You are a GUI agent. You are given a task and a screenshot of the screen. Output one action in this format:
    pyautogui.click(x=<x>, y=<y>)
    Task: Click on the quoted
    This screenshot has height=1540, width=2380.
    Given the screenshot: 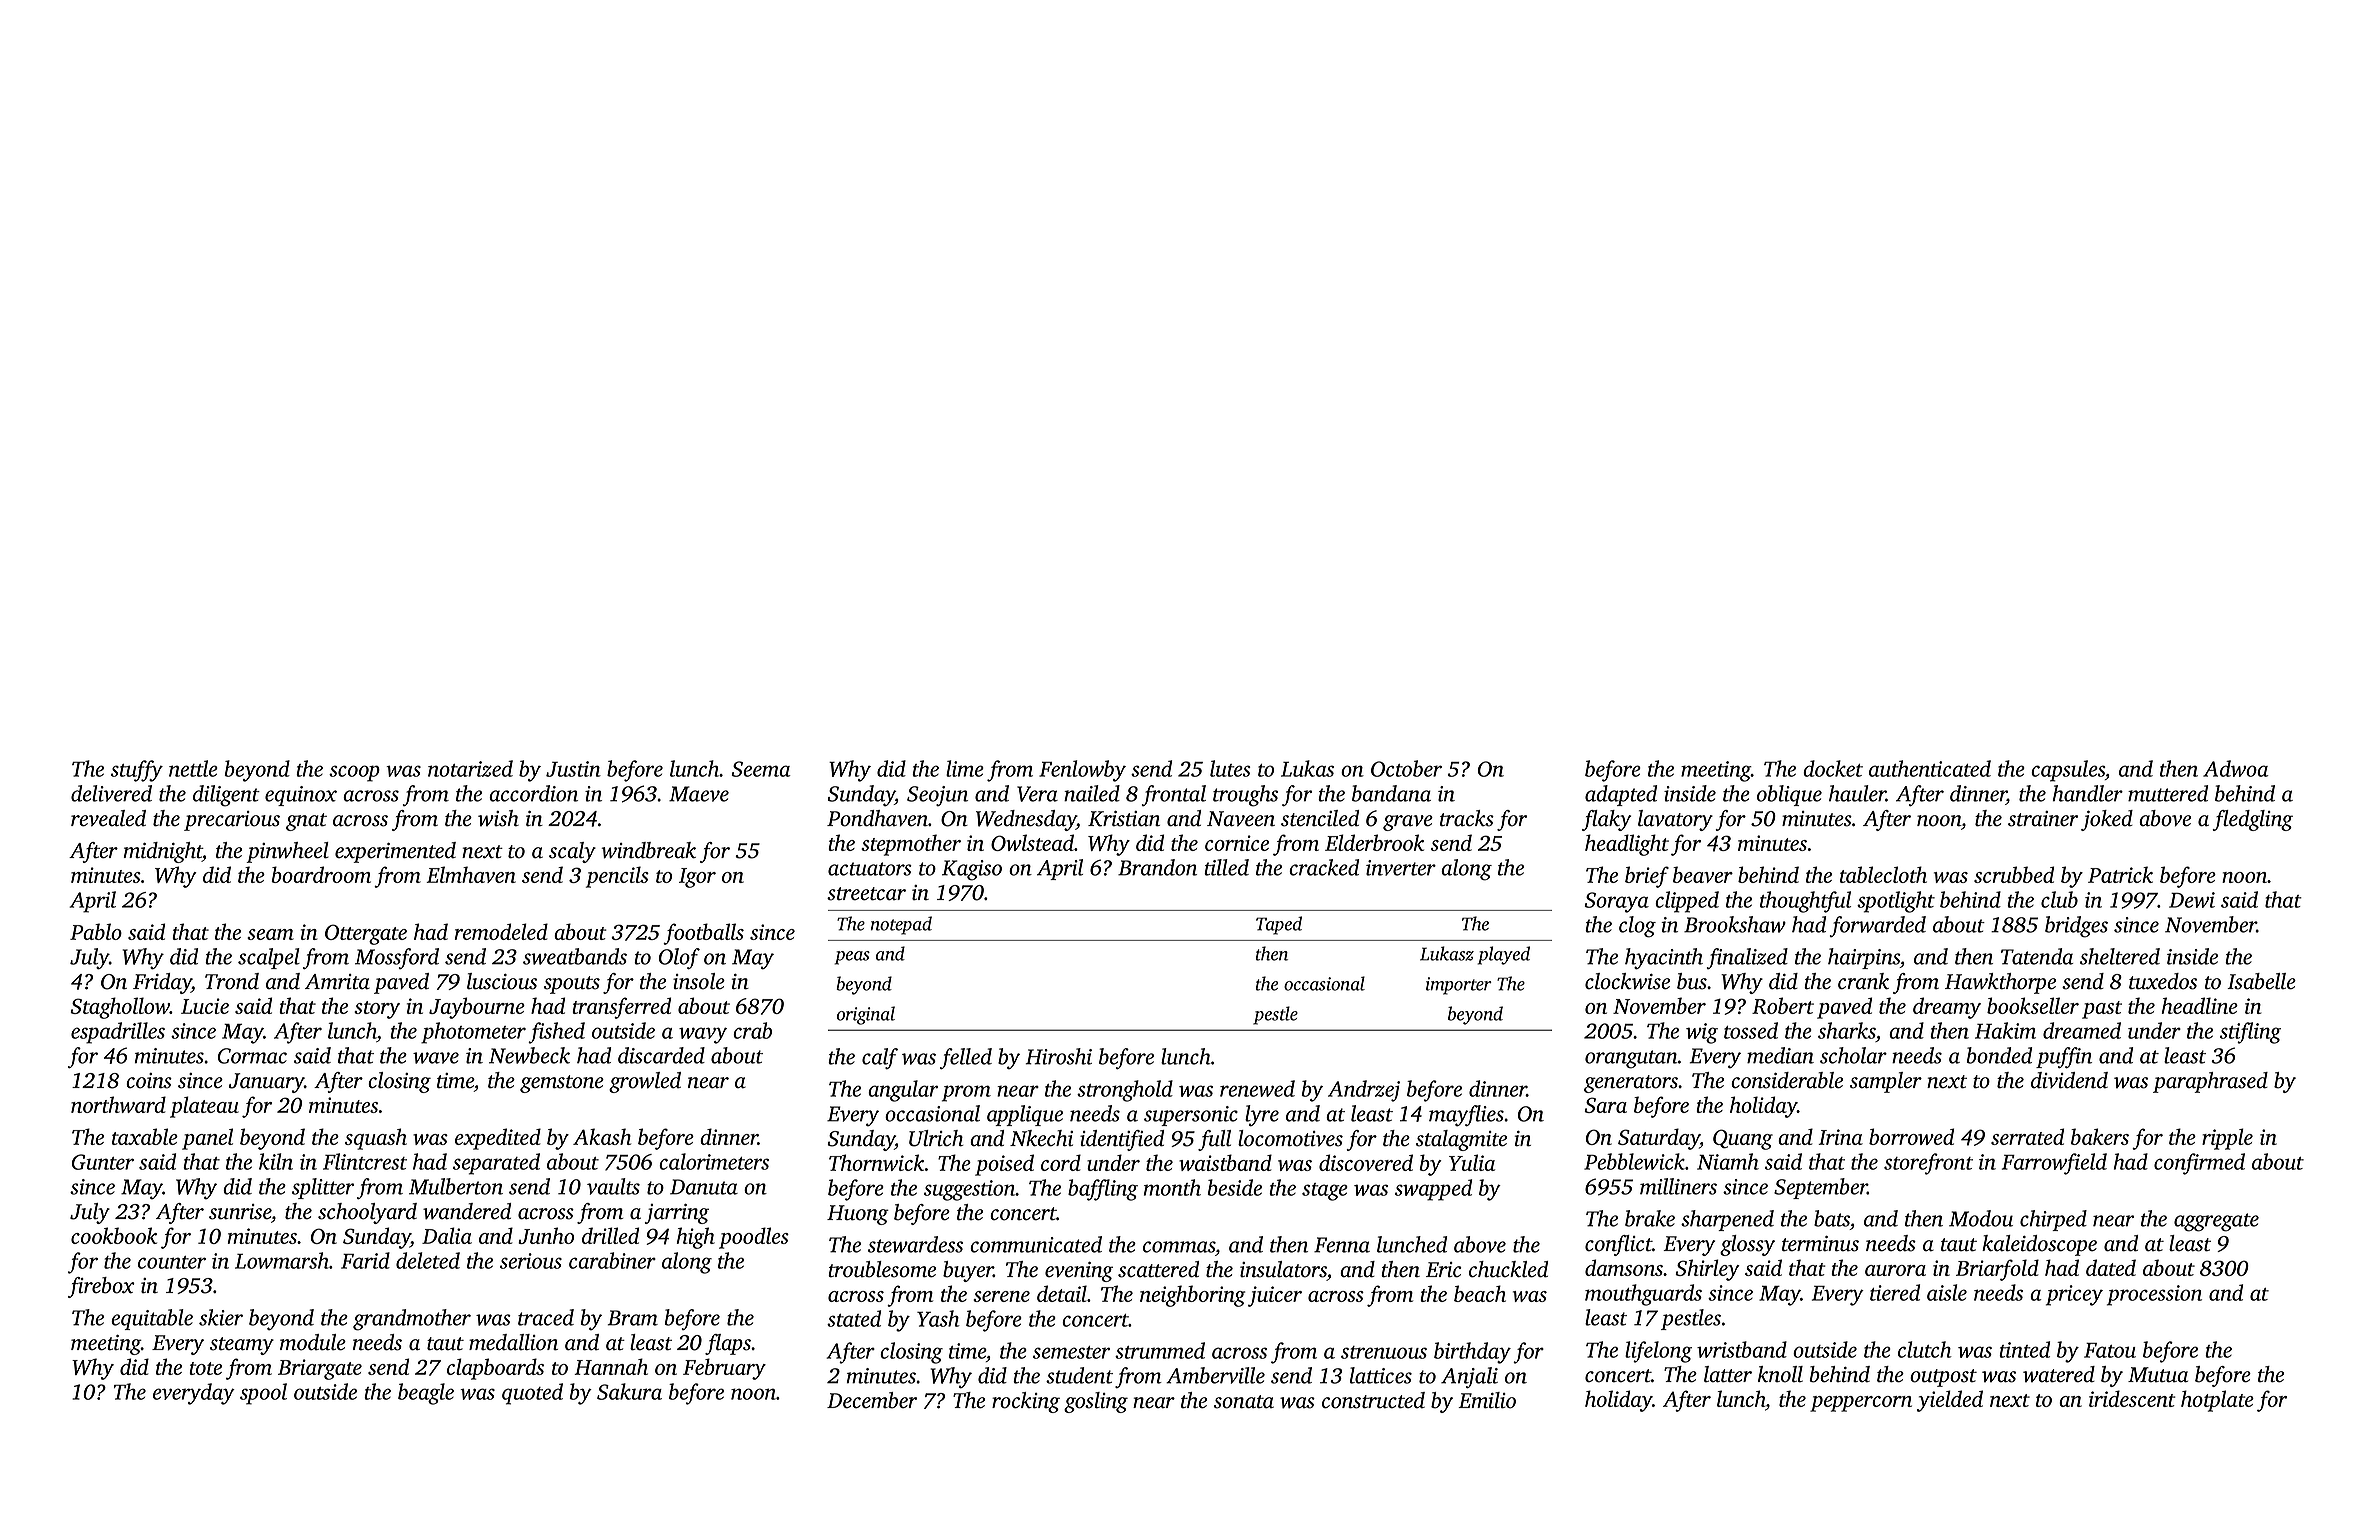 What is the action you would take?
    pyautogui.click(x=532, y=1394)
